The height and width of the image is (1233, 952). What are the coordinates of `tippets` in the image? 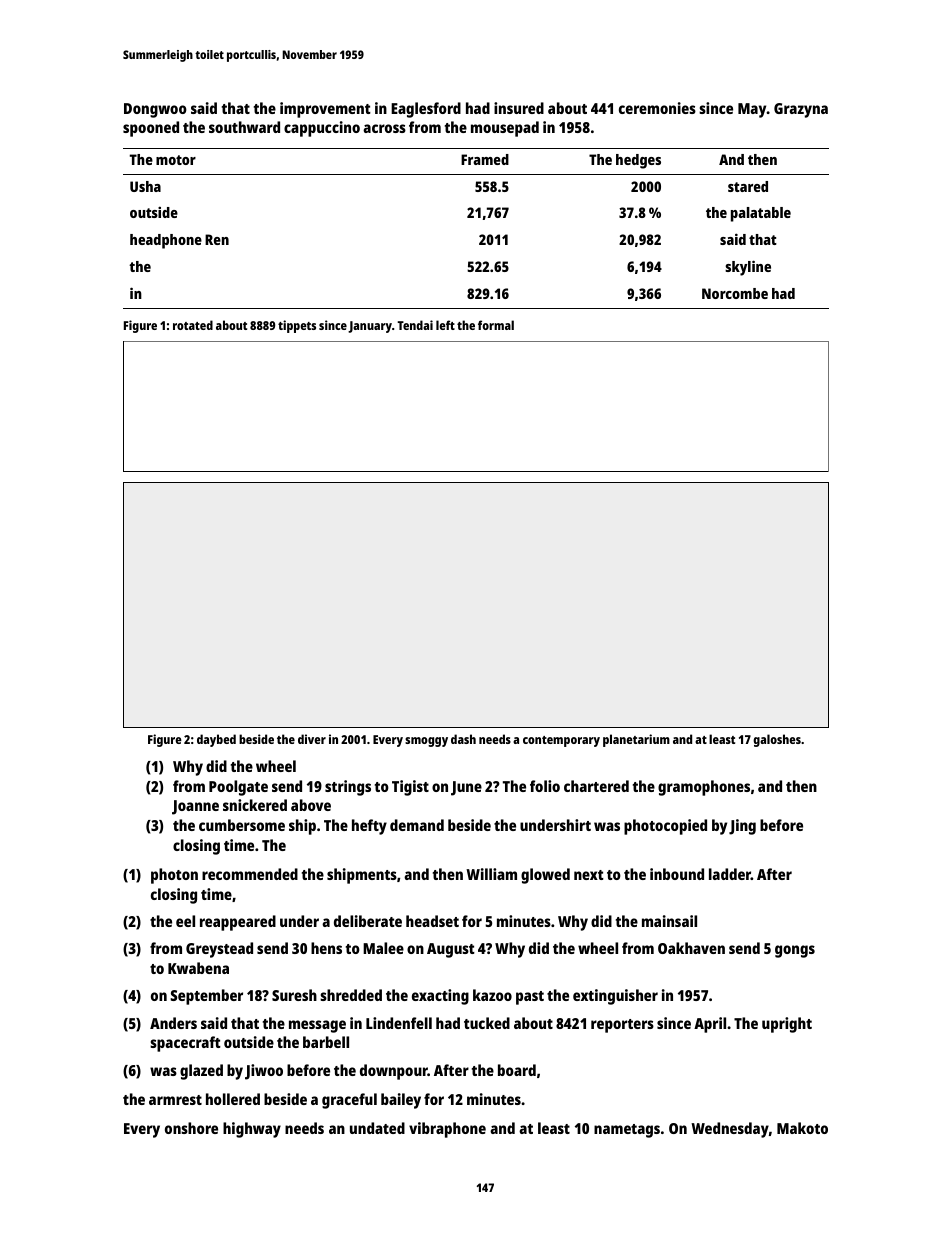 It's located at (297, 326).
